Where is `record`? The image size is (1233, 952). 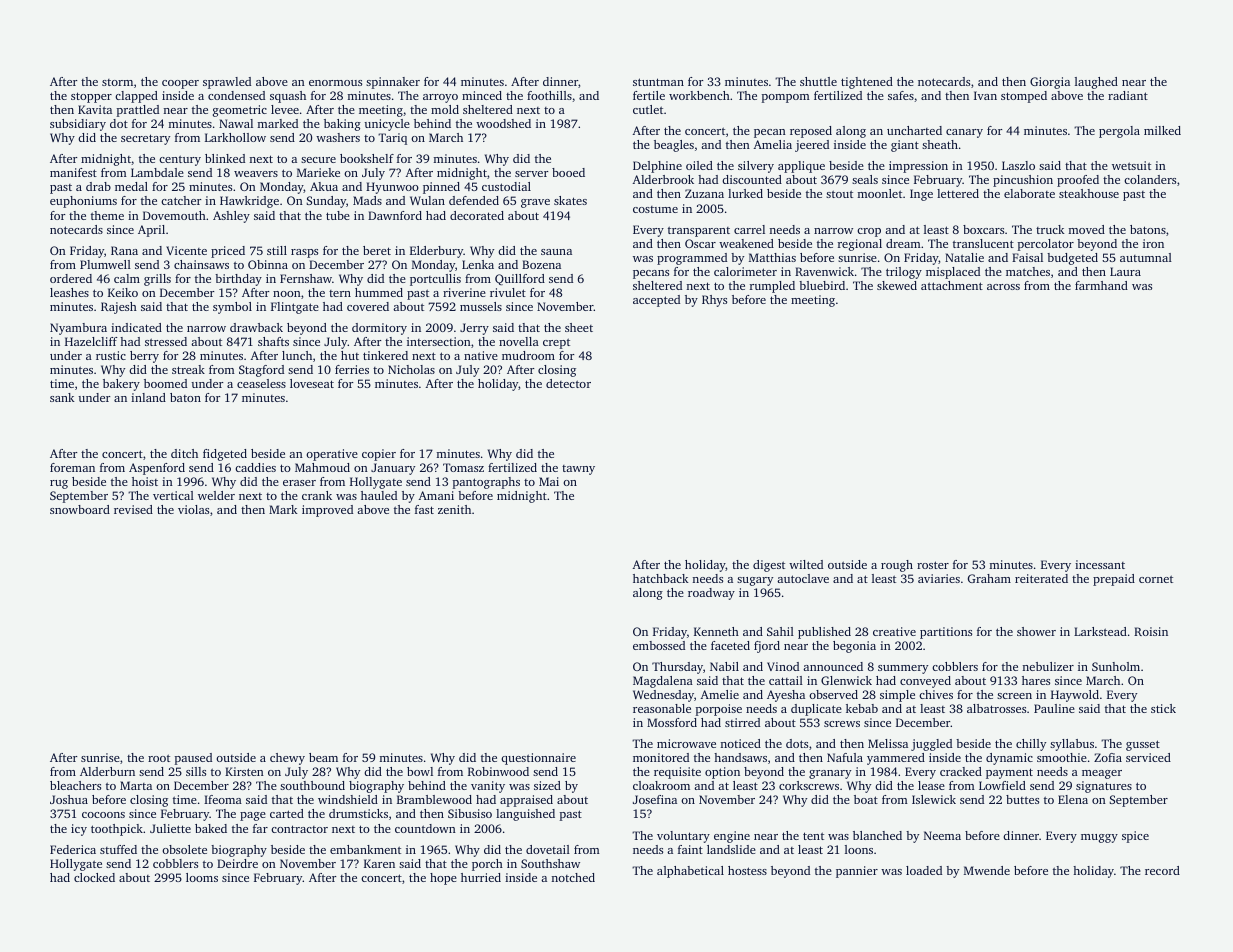
record is located at coordinates (1162, 870).
